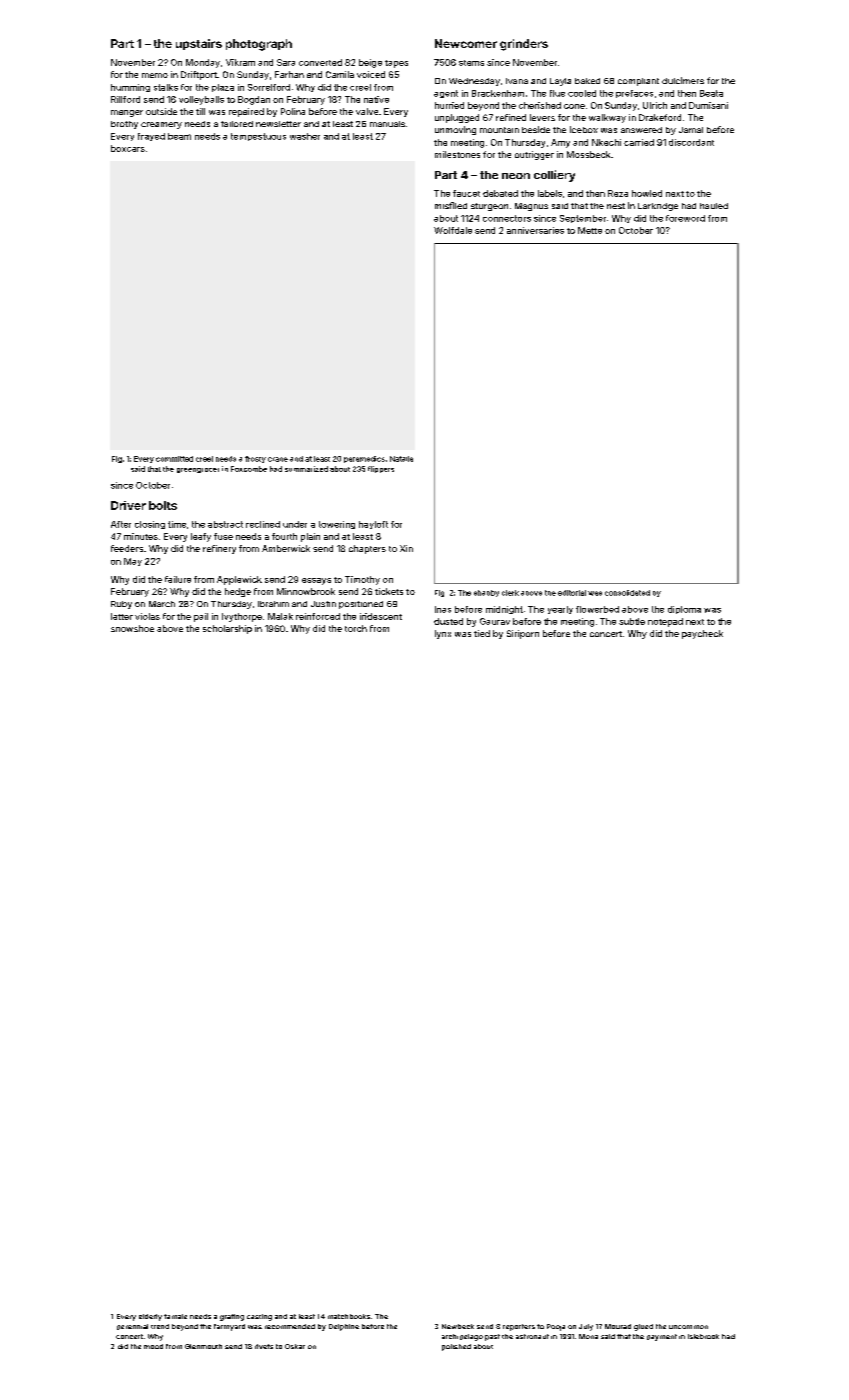 Image resolution: width=849 pixels, height=1400 pixels. Describe the element at coordinates (702, 634) in the page. I see `paycheck` at that location.
